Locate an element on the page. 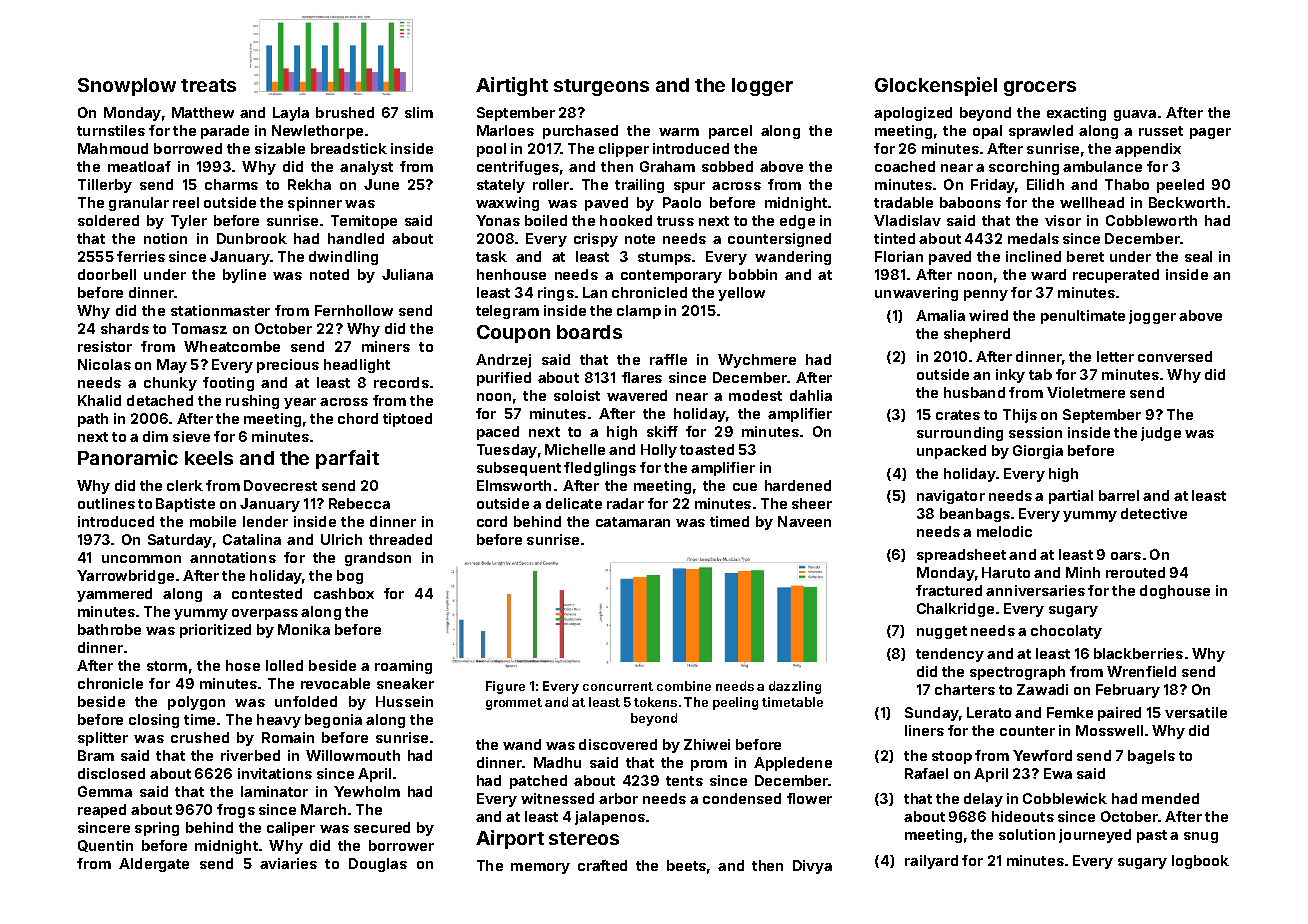 This page has height=924, width=1308. crushed is located at coordinates (200, 737).
